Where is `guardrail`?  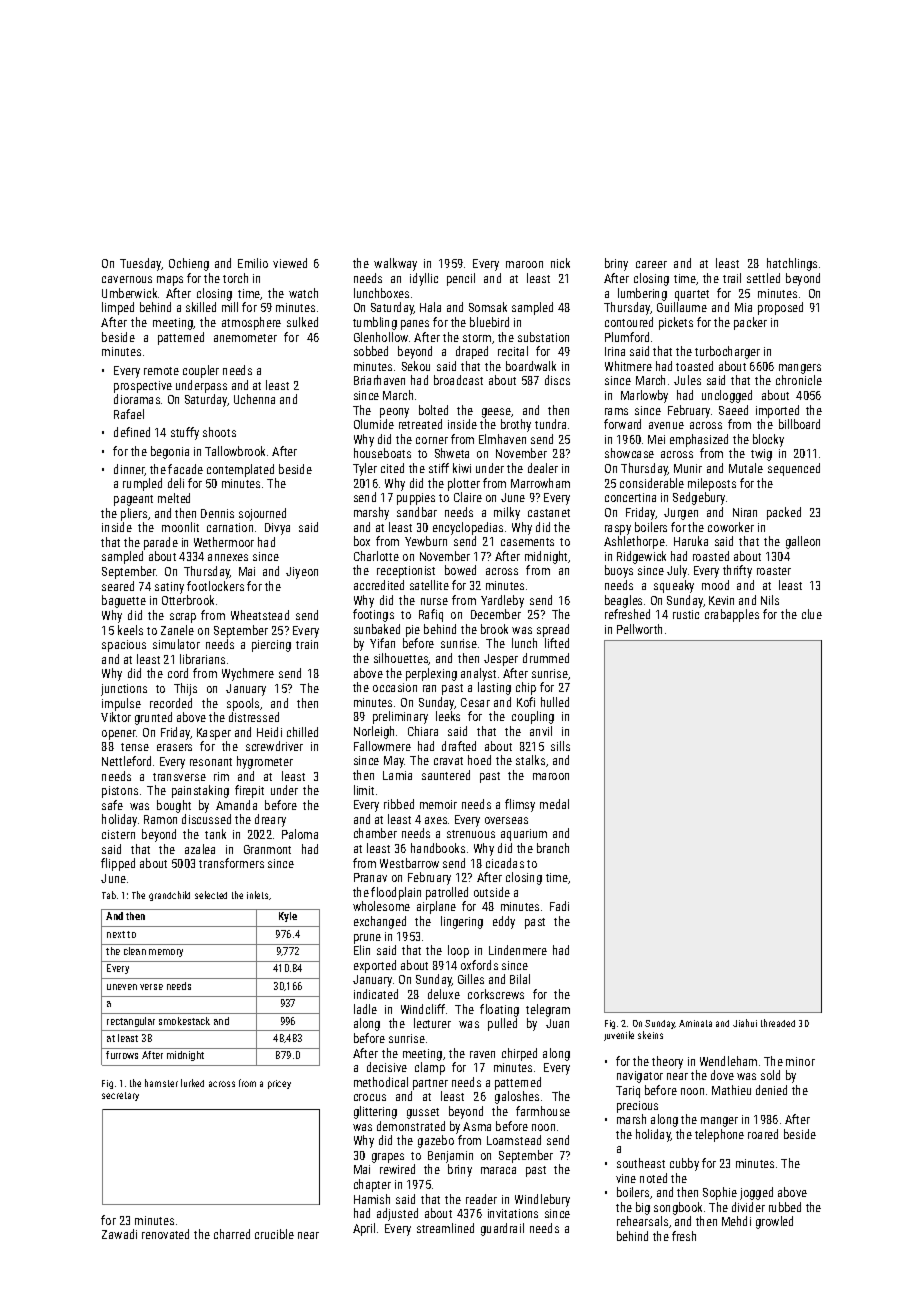 guardrail is located at coordinates (502, 1229).
